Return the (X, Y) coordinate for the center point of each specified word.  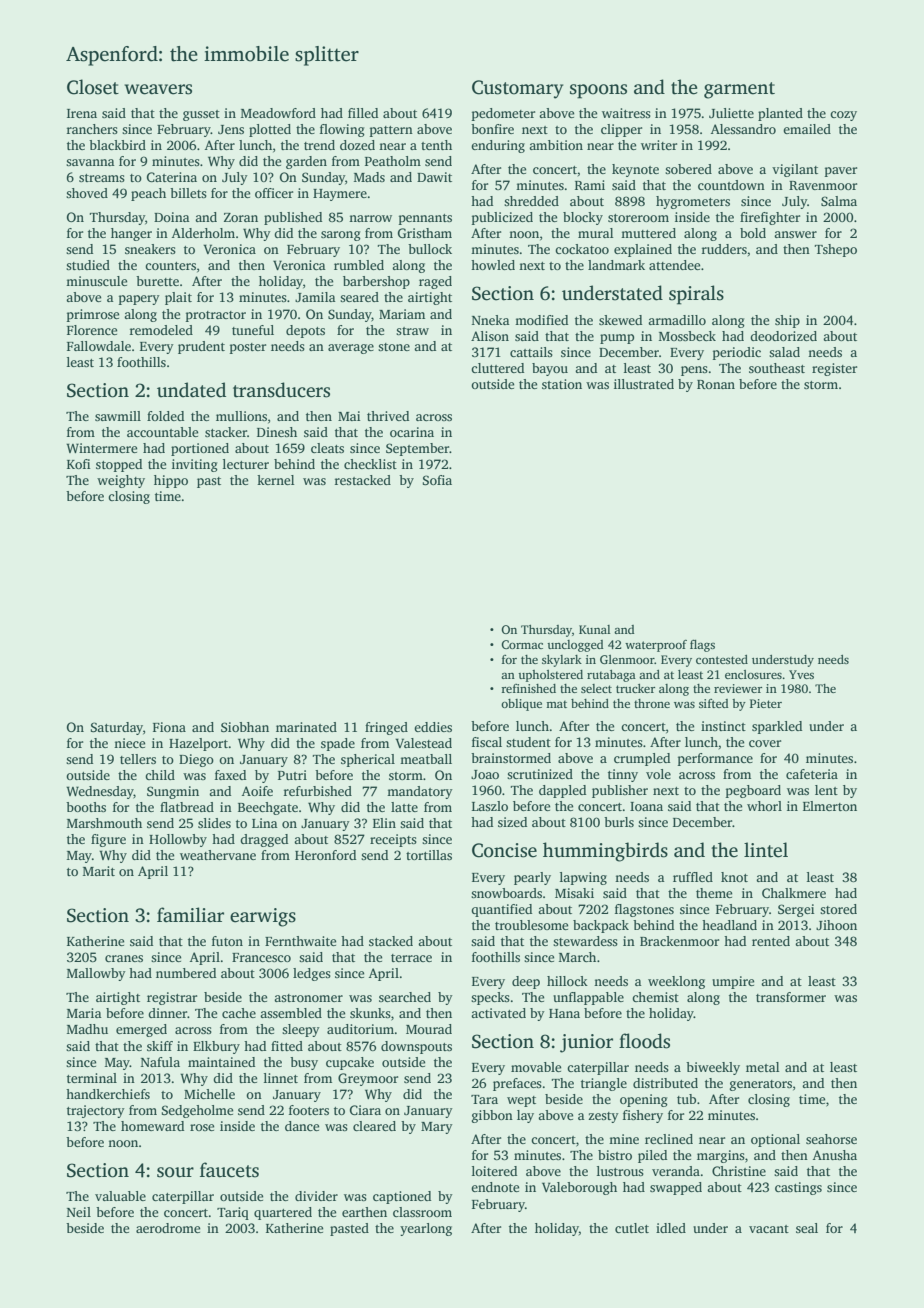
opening (644, 1100)
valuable (120, 1196)
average (351, 349)
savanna (90, 162)
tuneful (253, 330)
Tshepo (836, 250)
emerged (141, 1030)
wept (521, 1101)
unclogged (575, 646)
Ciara (365, 1110)
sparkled (777, 727)
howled (493, 265)
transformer (791, 997)
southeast (777, 368)
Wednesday (100, 792)
